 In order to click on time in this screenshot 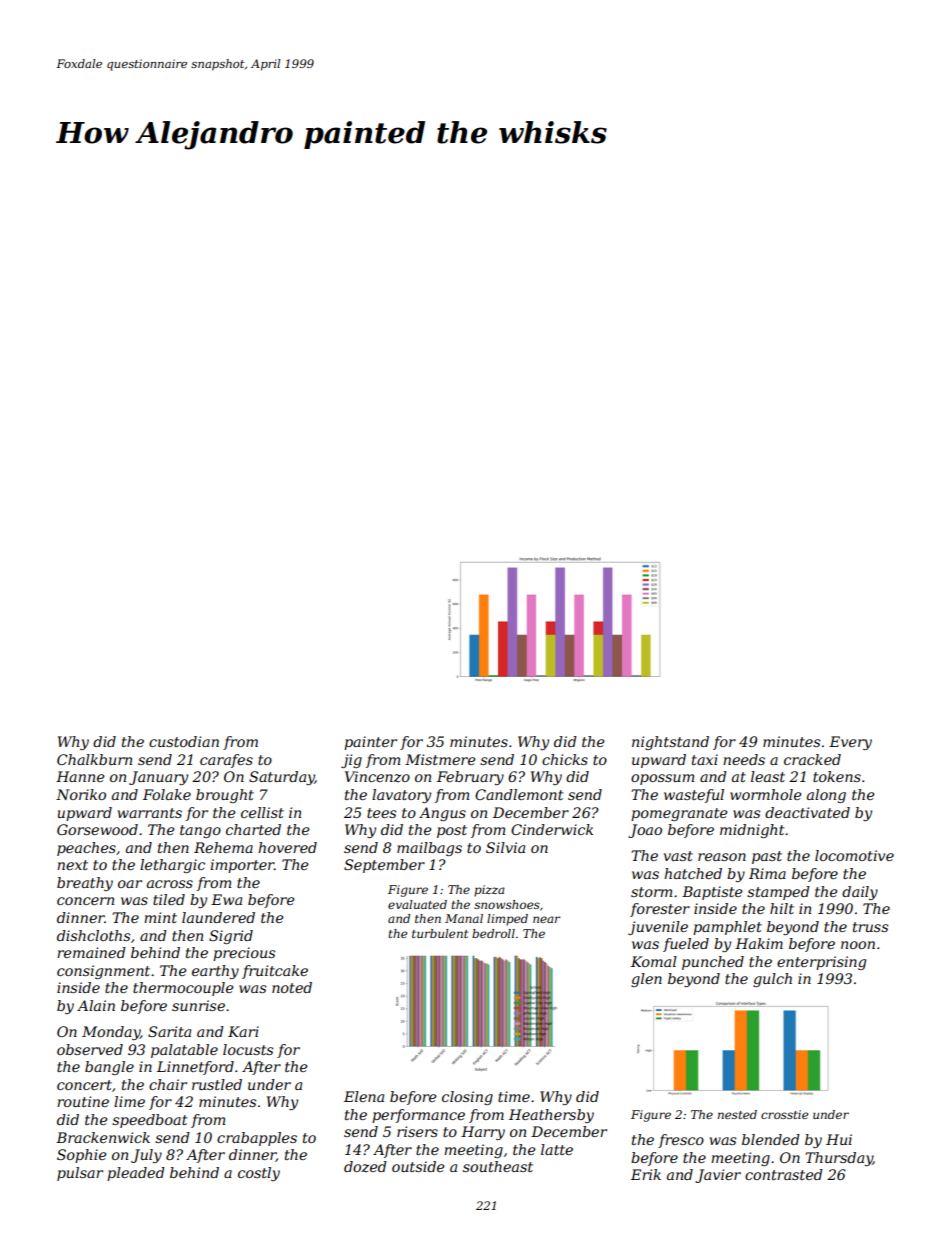, I will do `click(514, 1096)`.
